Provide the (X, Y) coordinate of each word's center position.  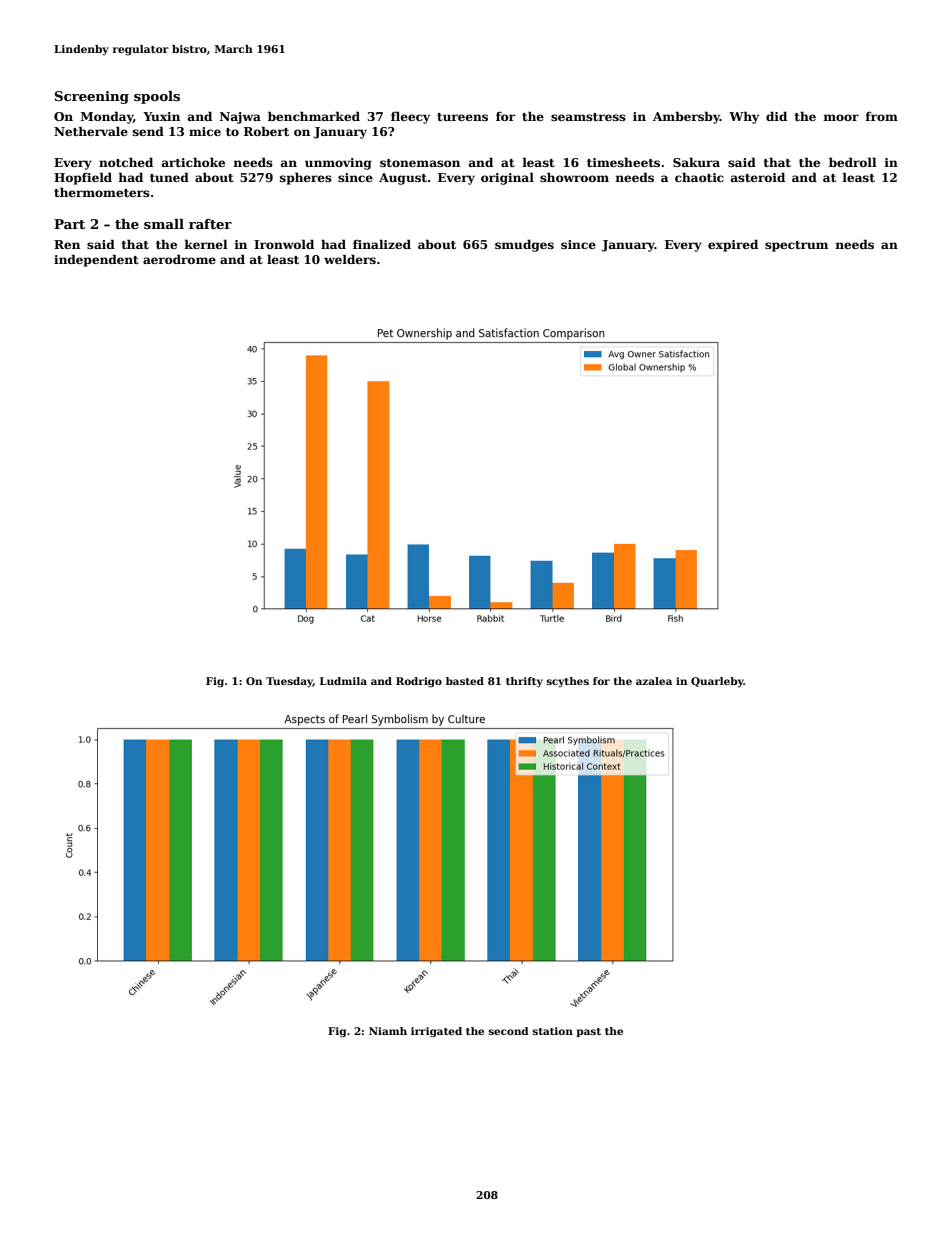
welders (350, 259)
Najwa (240, 118)
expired (733, 245)
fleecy (410, 117)
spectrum (796, 246)
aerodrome (179, 259)
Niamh (388, 1031)
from (881, 116)
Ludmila (343, 681)
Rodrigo (419, 682)
